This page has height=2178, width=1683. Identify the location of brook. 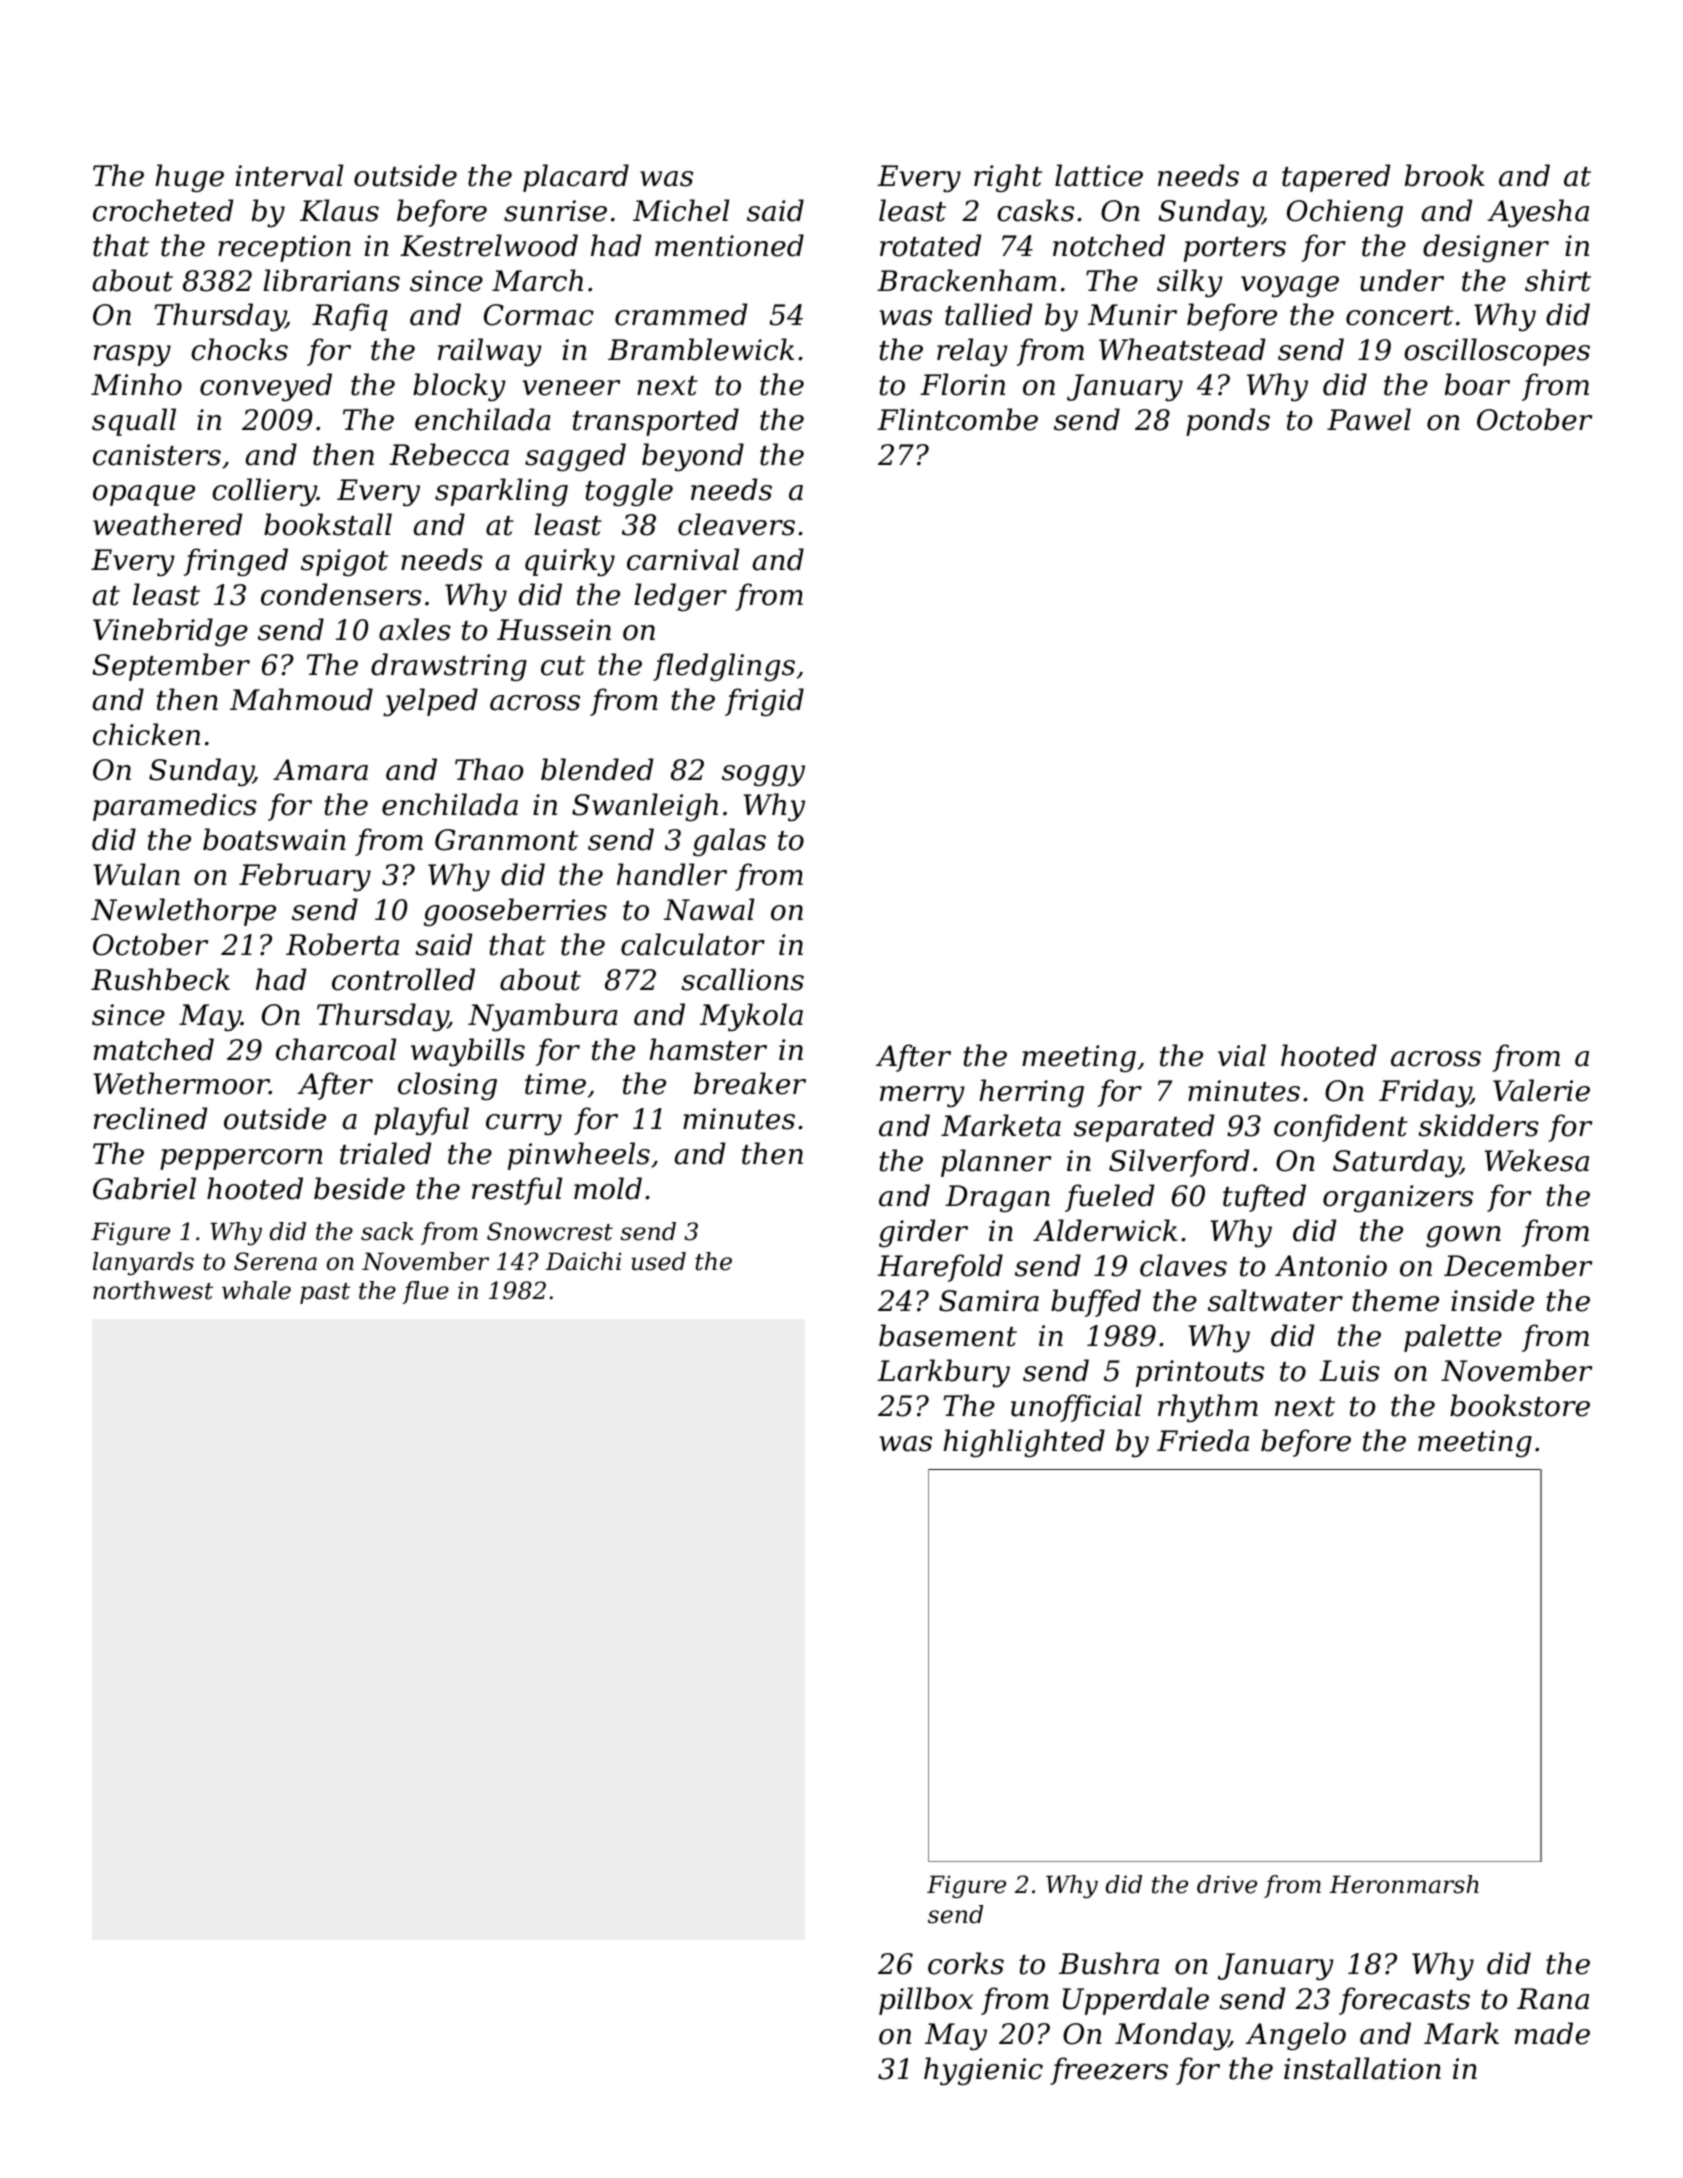
(1445, 175).
